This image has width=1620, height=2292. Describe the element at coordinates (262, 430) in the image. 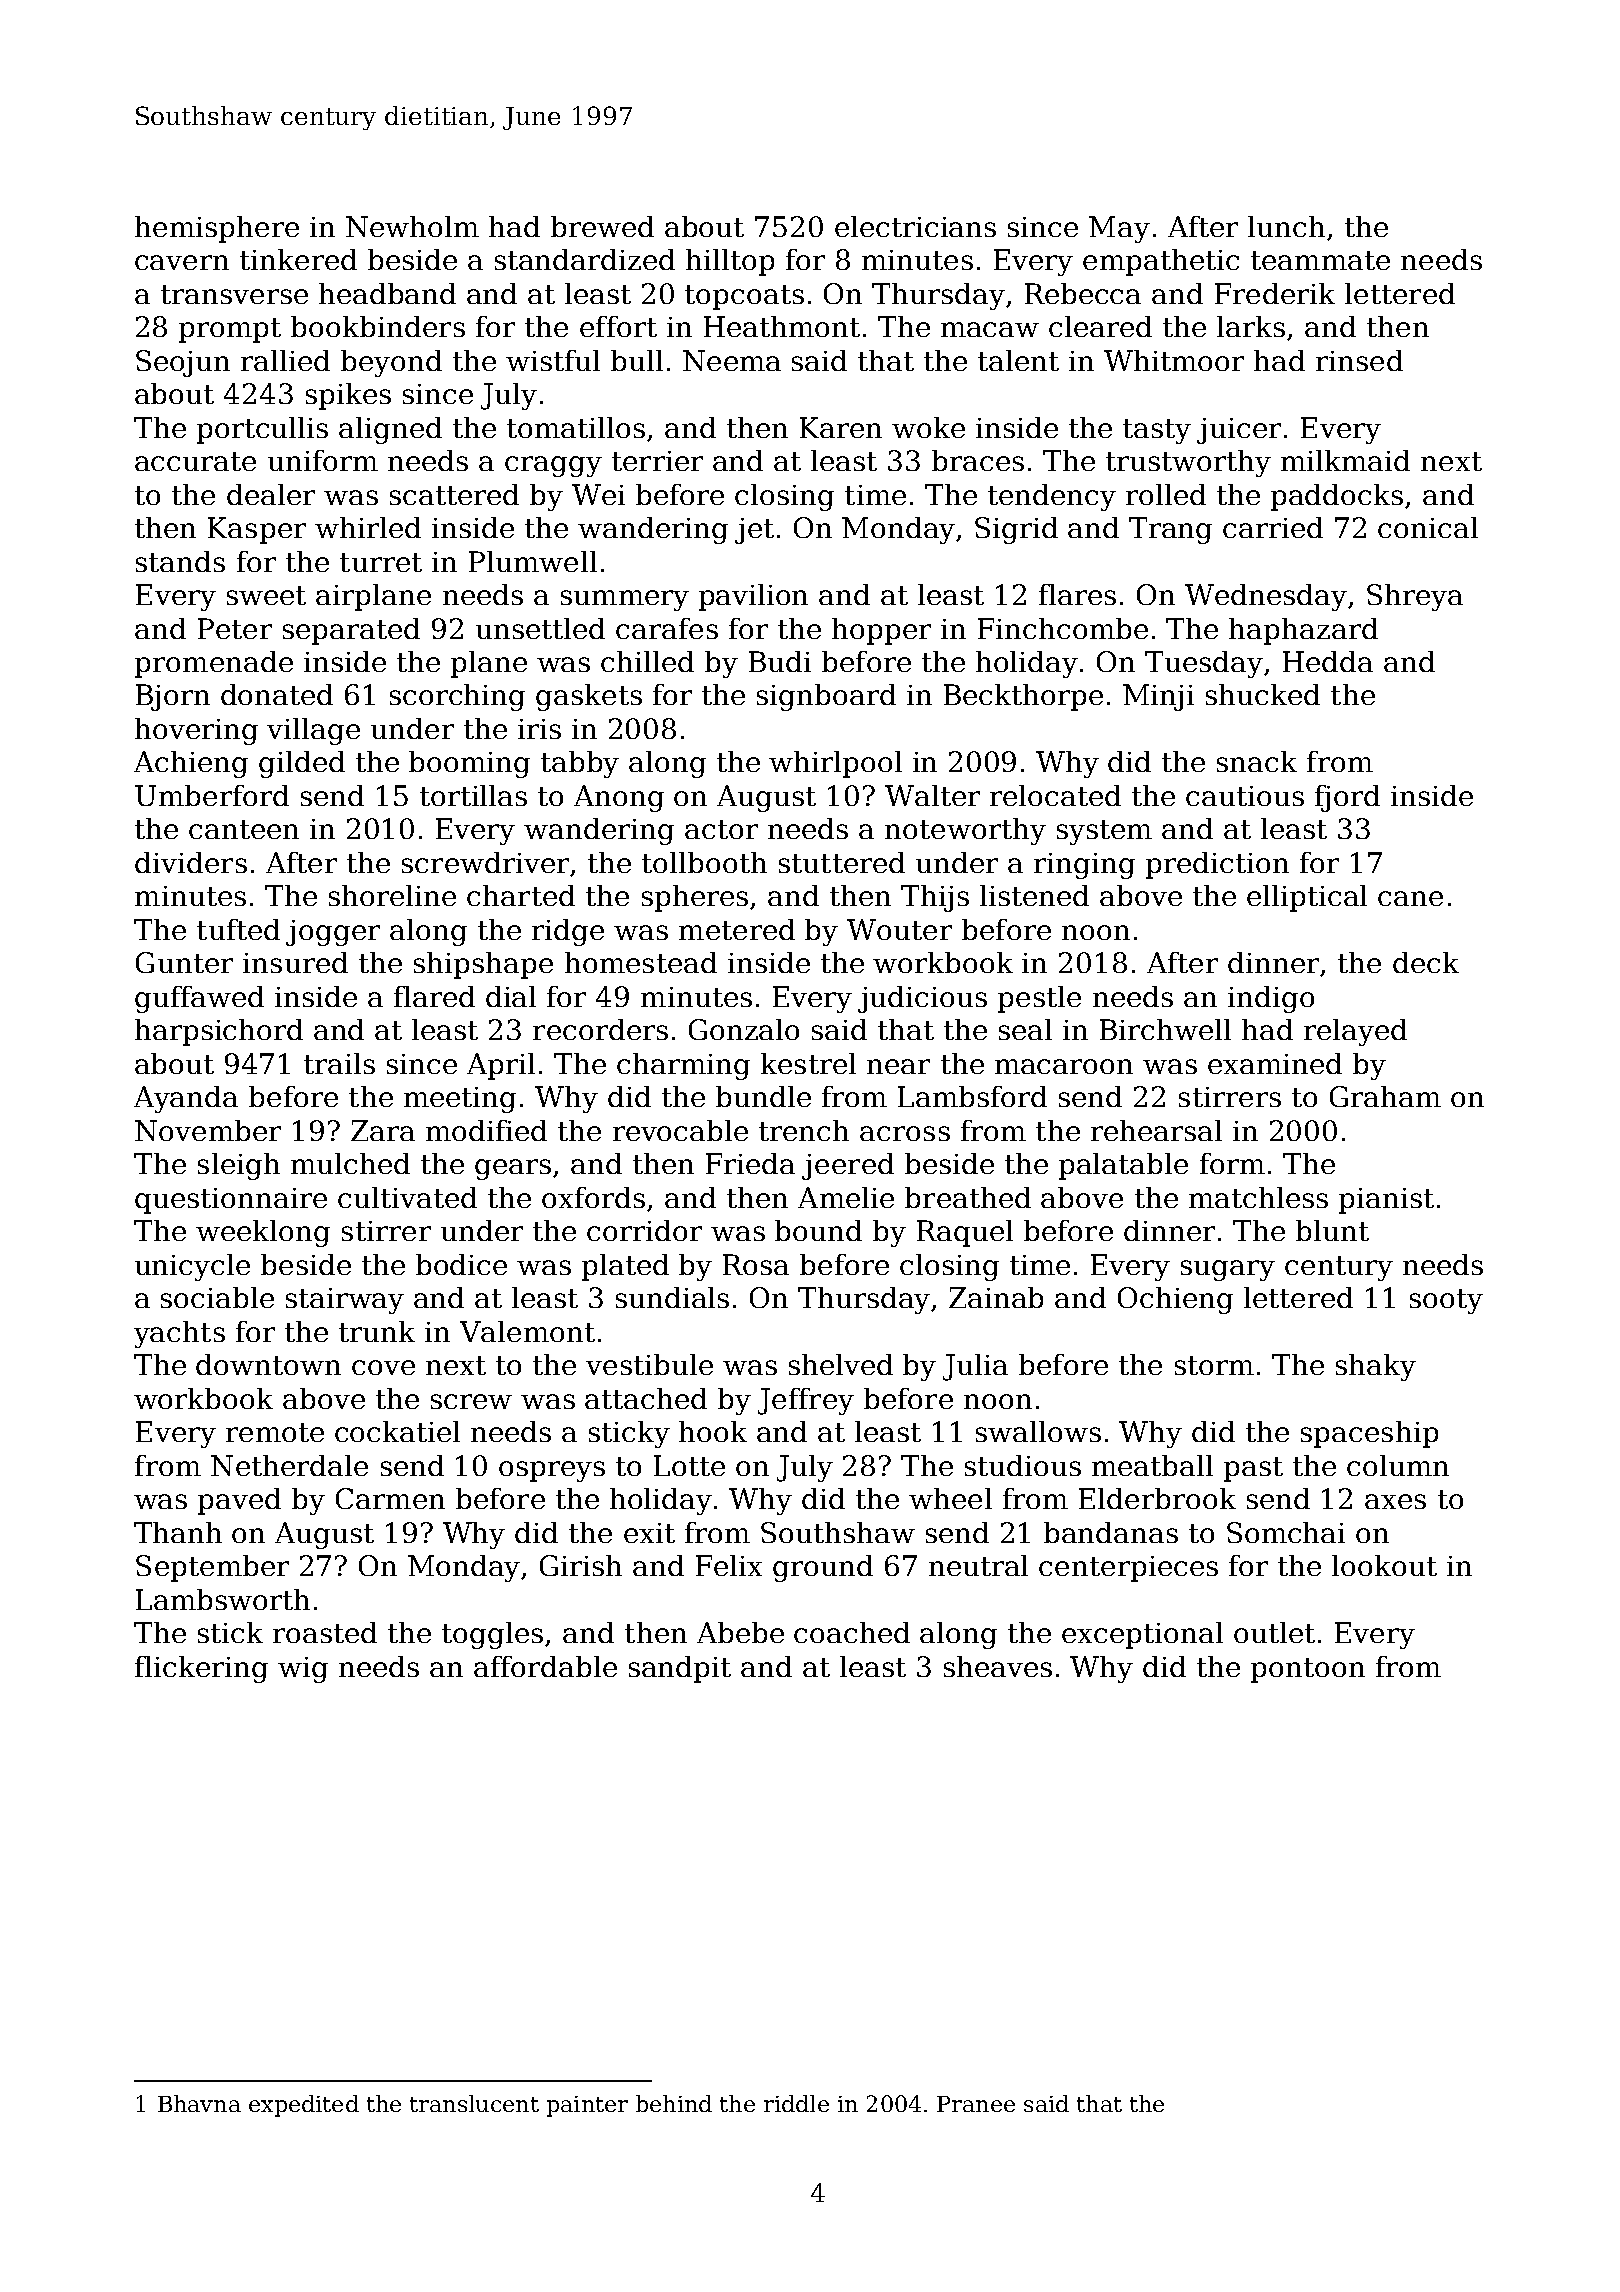

I see `portcullis` at that location.
